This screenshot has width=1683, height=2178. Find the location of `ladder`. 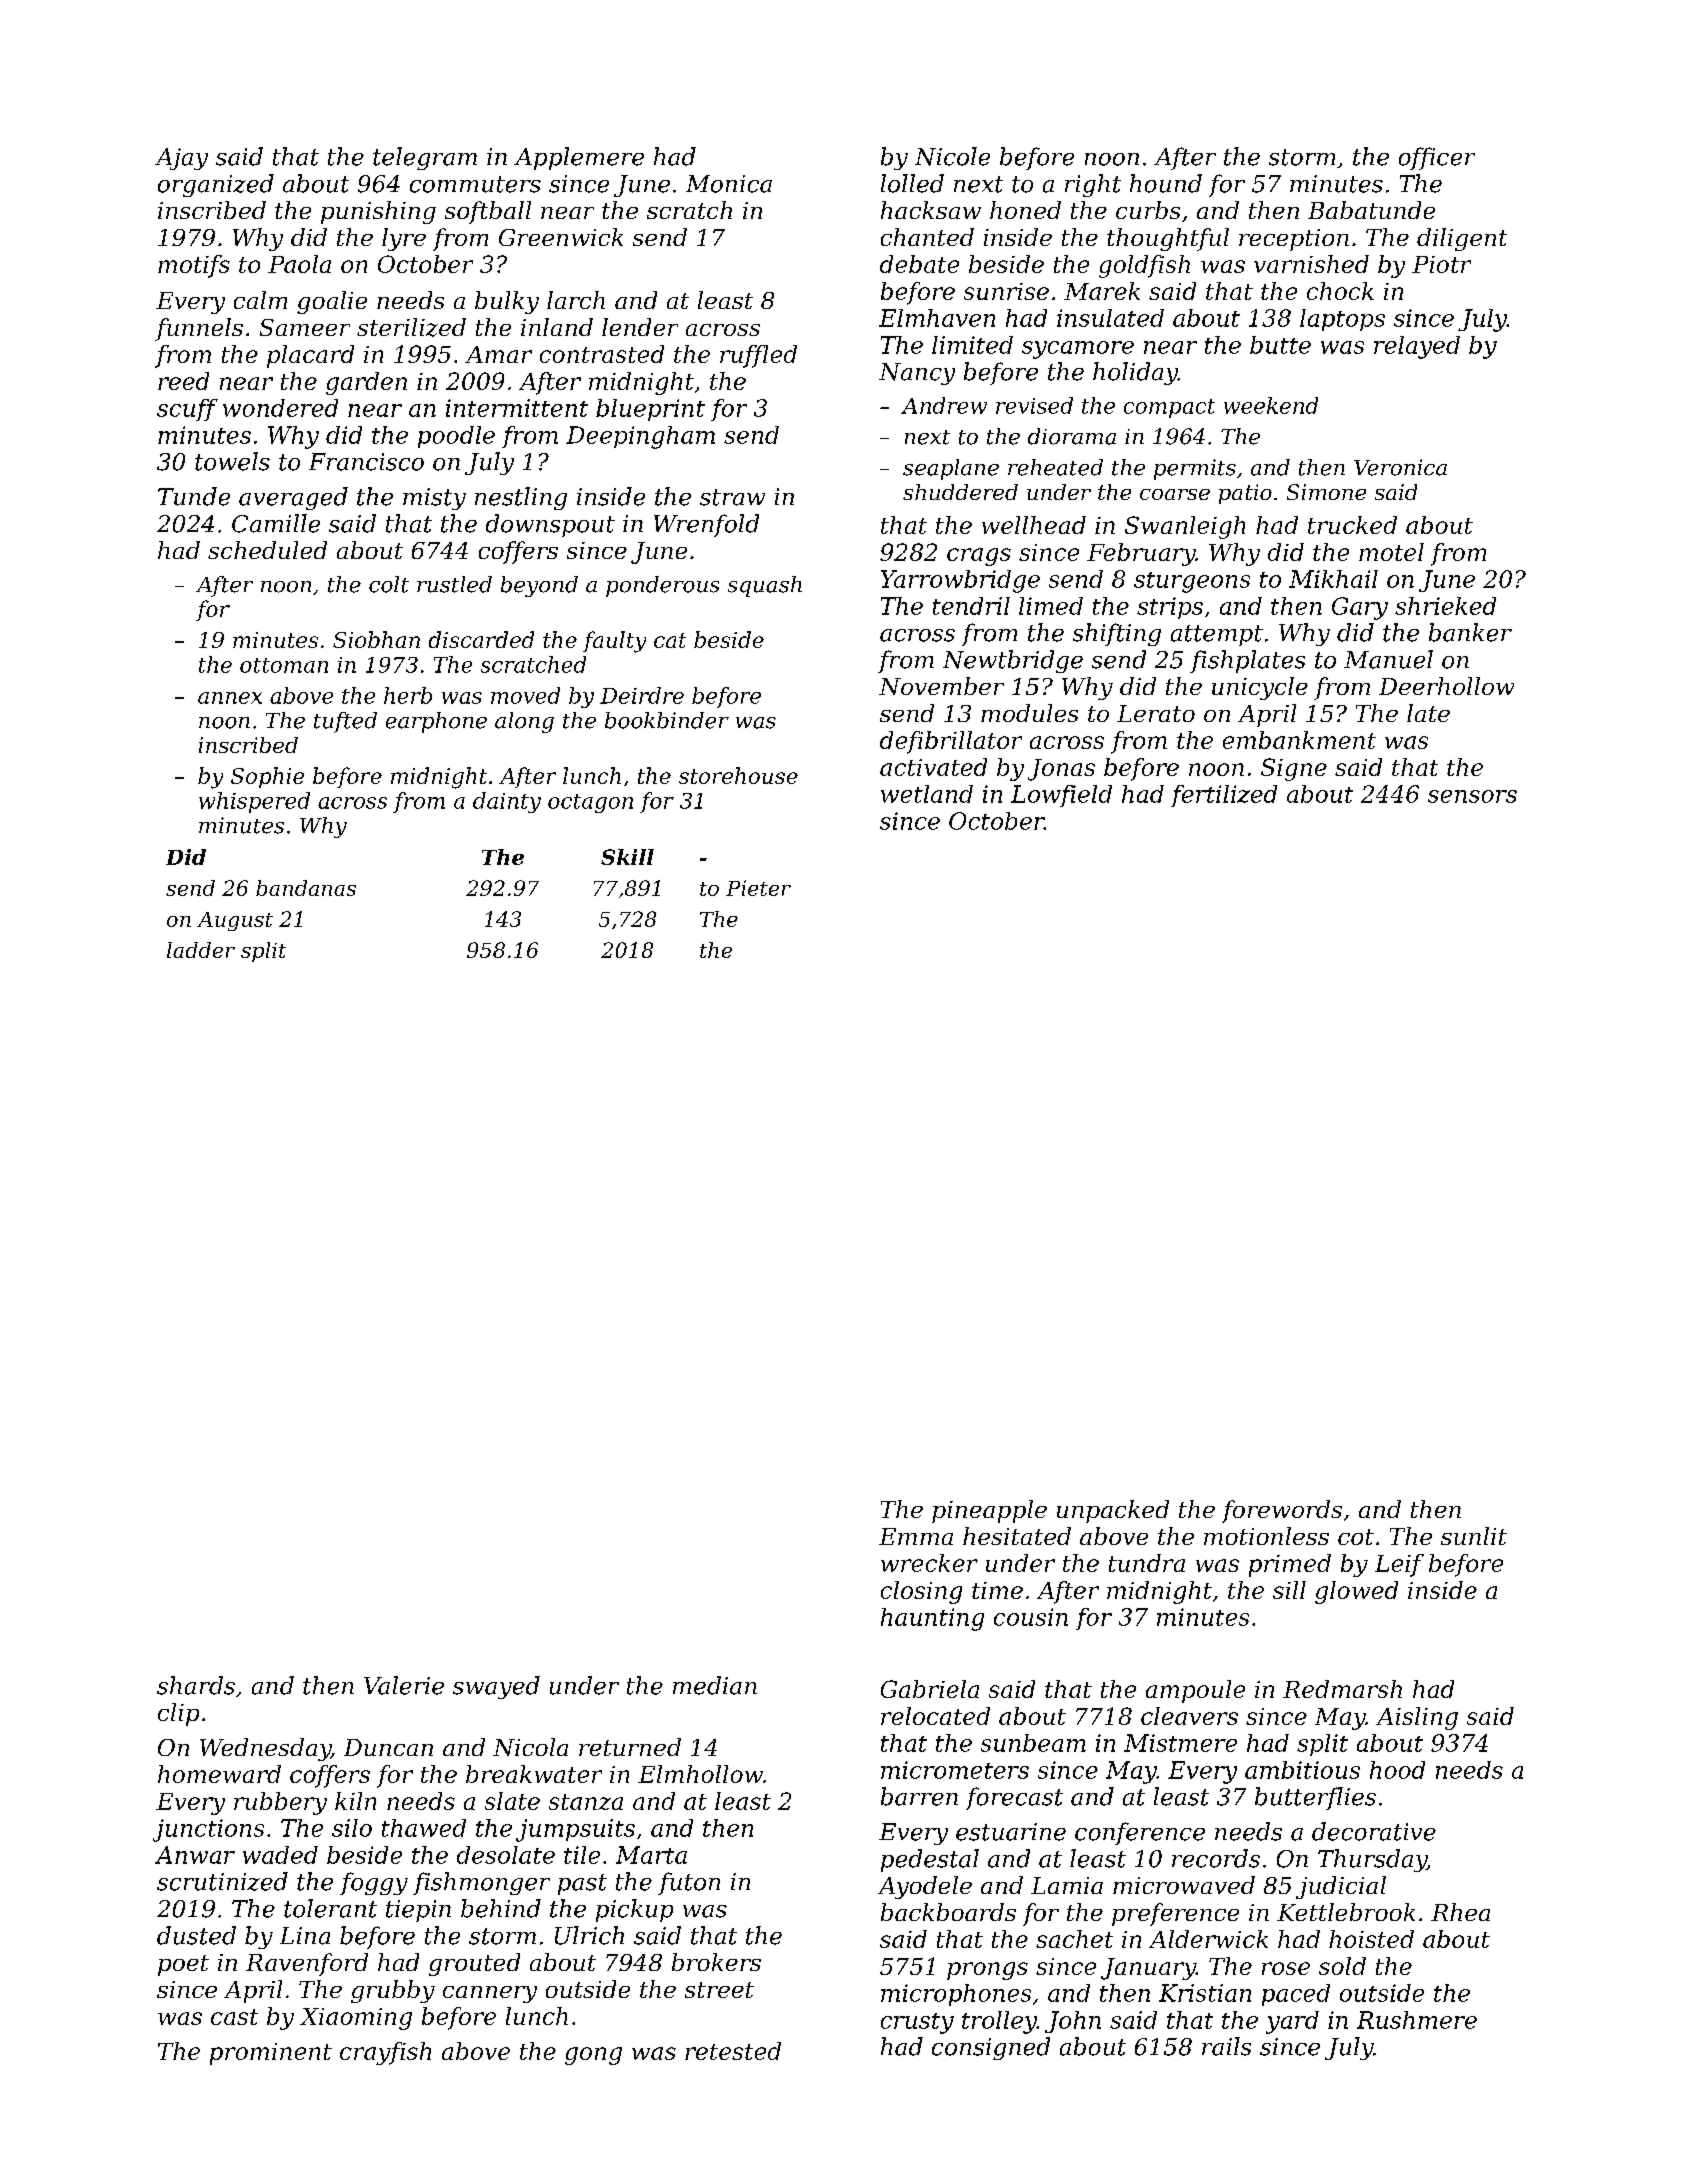

ladder is located at coordinates (201, 950).
